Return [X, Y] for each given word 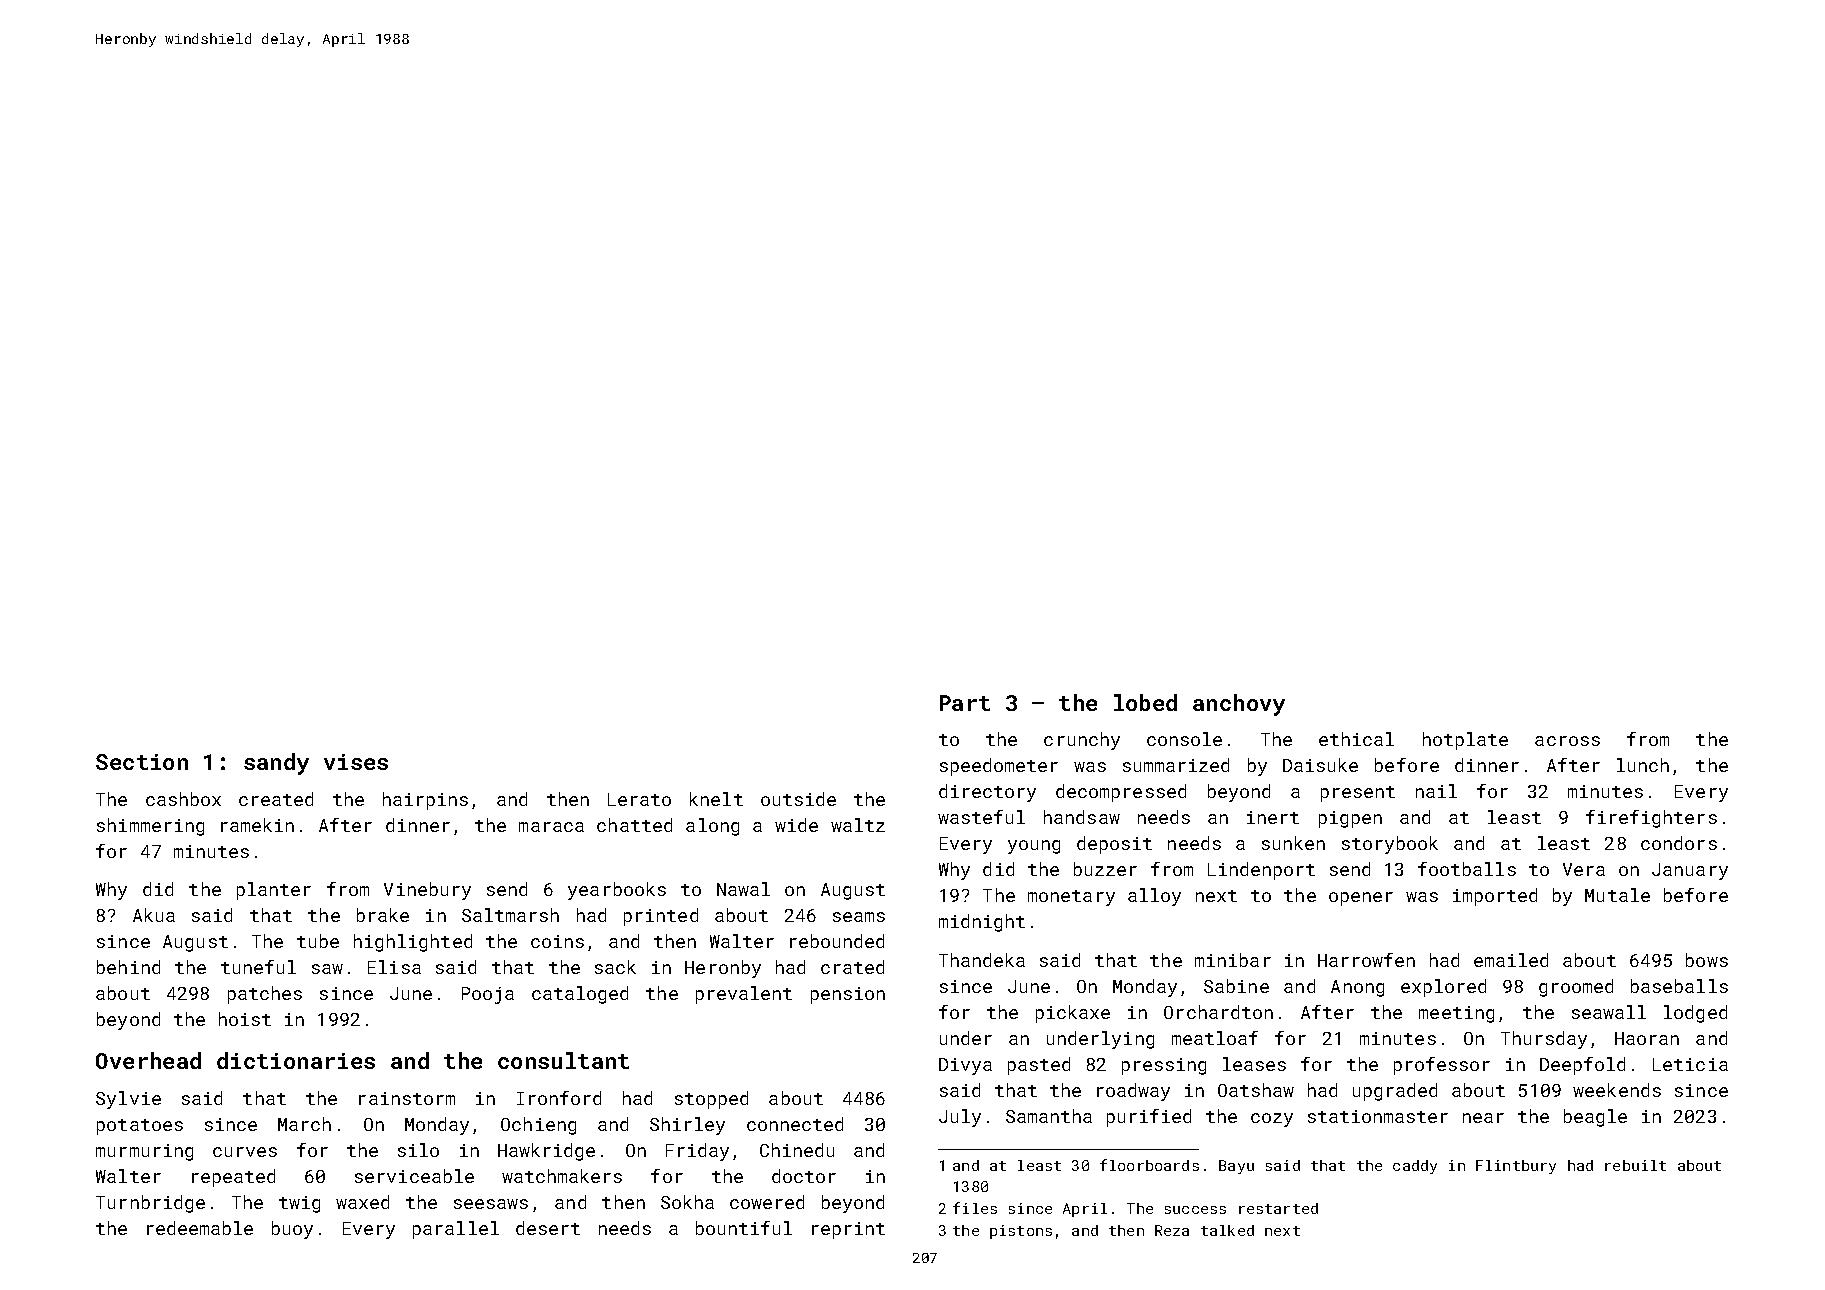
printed [661, 917]
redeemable [200, 1228]
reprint [848, 1230]
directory [987, 793]
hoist [245, 1019]
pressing [1164, 1066]
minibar [1233, 960]
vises [356, 762]
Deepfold [1582, 1066]
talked [1227, 1230]
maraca [551, 827]
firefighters [1651, 819]
